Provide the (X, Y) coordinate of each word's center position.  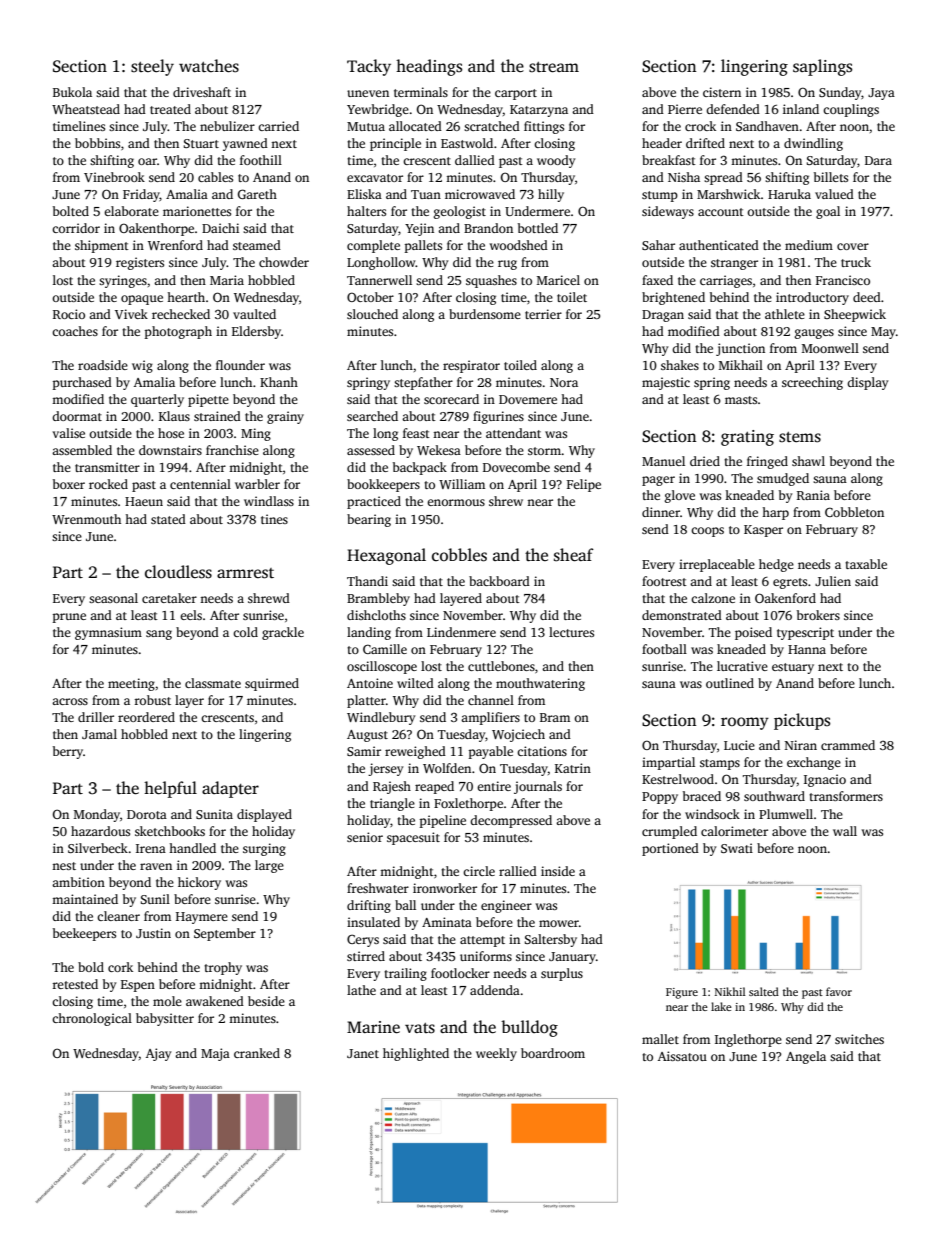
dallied (475, 160)
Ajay (158, 1054)
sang (159, 635)
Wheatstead (86, 109)
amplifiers (490, 718)
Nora (564, 382)
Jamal (99, 734)
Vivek (131, 314)
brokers (818, 615)
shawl (808, 461)
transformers (846, 796)
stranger (734, 264)
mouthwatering (540, 684)
